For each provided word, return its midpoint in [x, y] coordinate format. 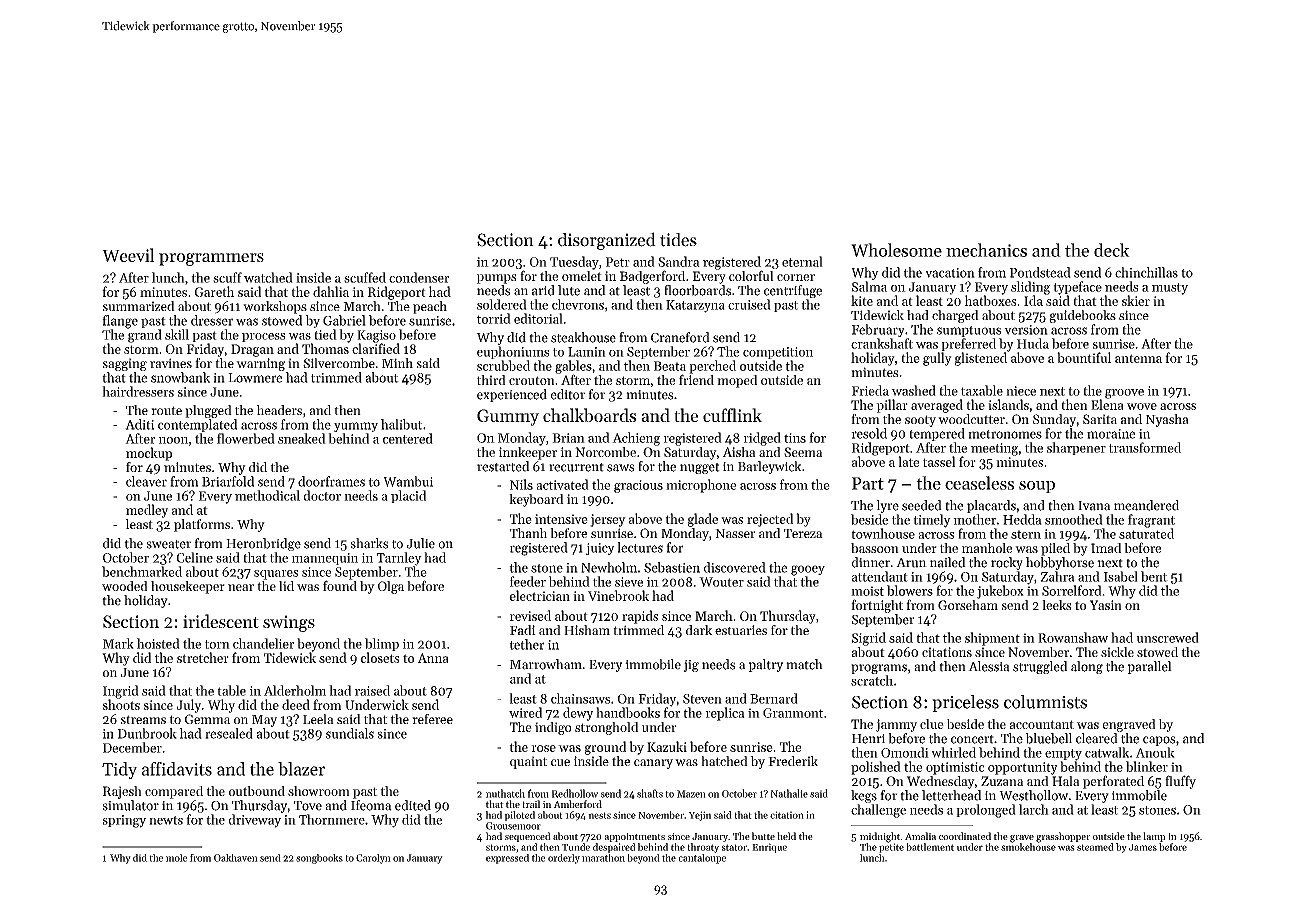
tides [678, 240]
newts [166, 820]
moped [737, 381]
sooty [920, 421]
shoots [121, 704]
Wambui [408, 481]
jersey [608, 520]
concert [972, 739]
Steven [702, 699]
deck [1112, 250]
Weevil [128, 255]
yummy [356, 427]
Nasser [735, 533]
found [340, 585]
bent [1154, 576]
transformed [1145, 447]
